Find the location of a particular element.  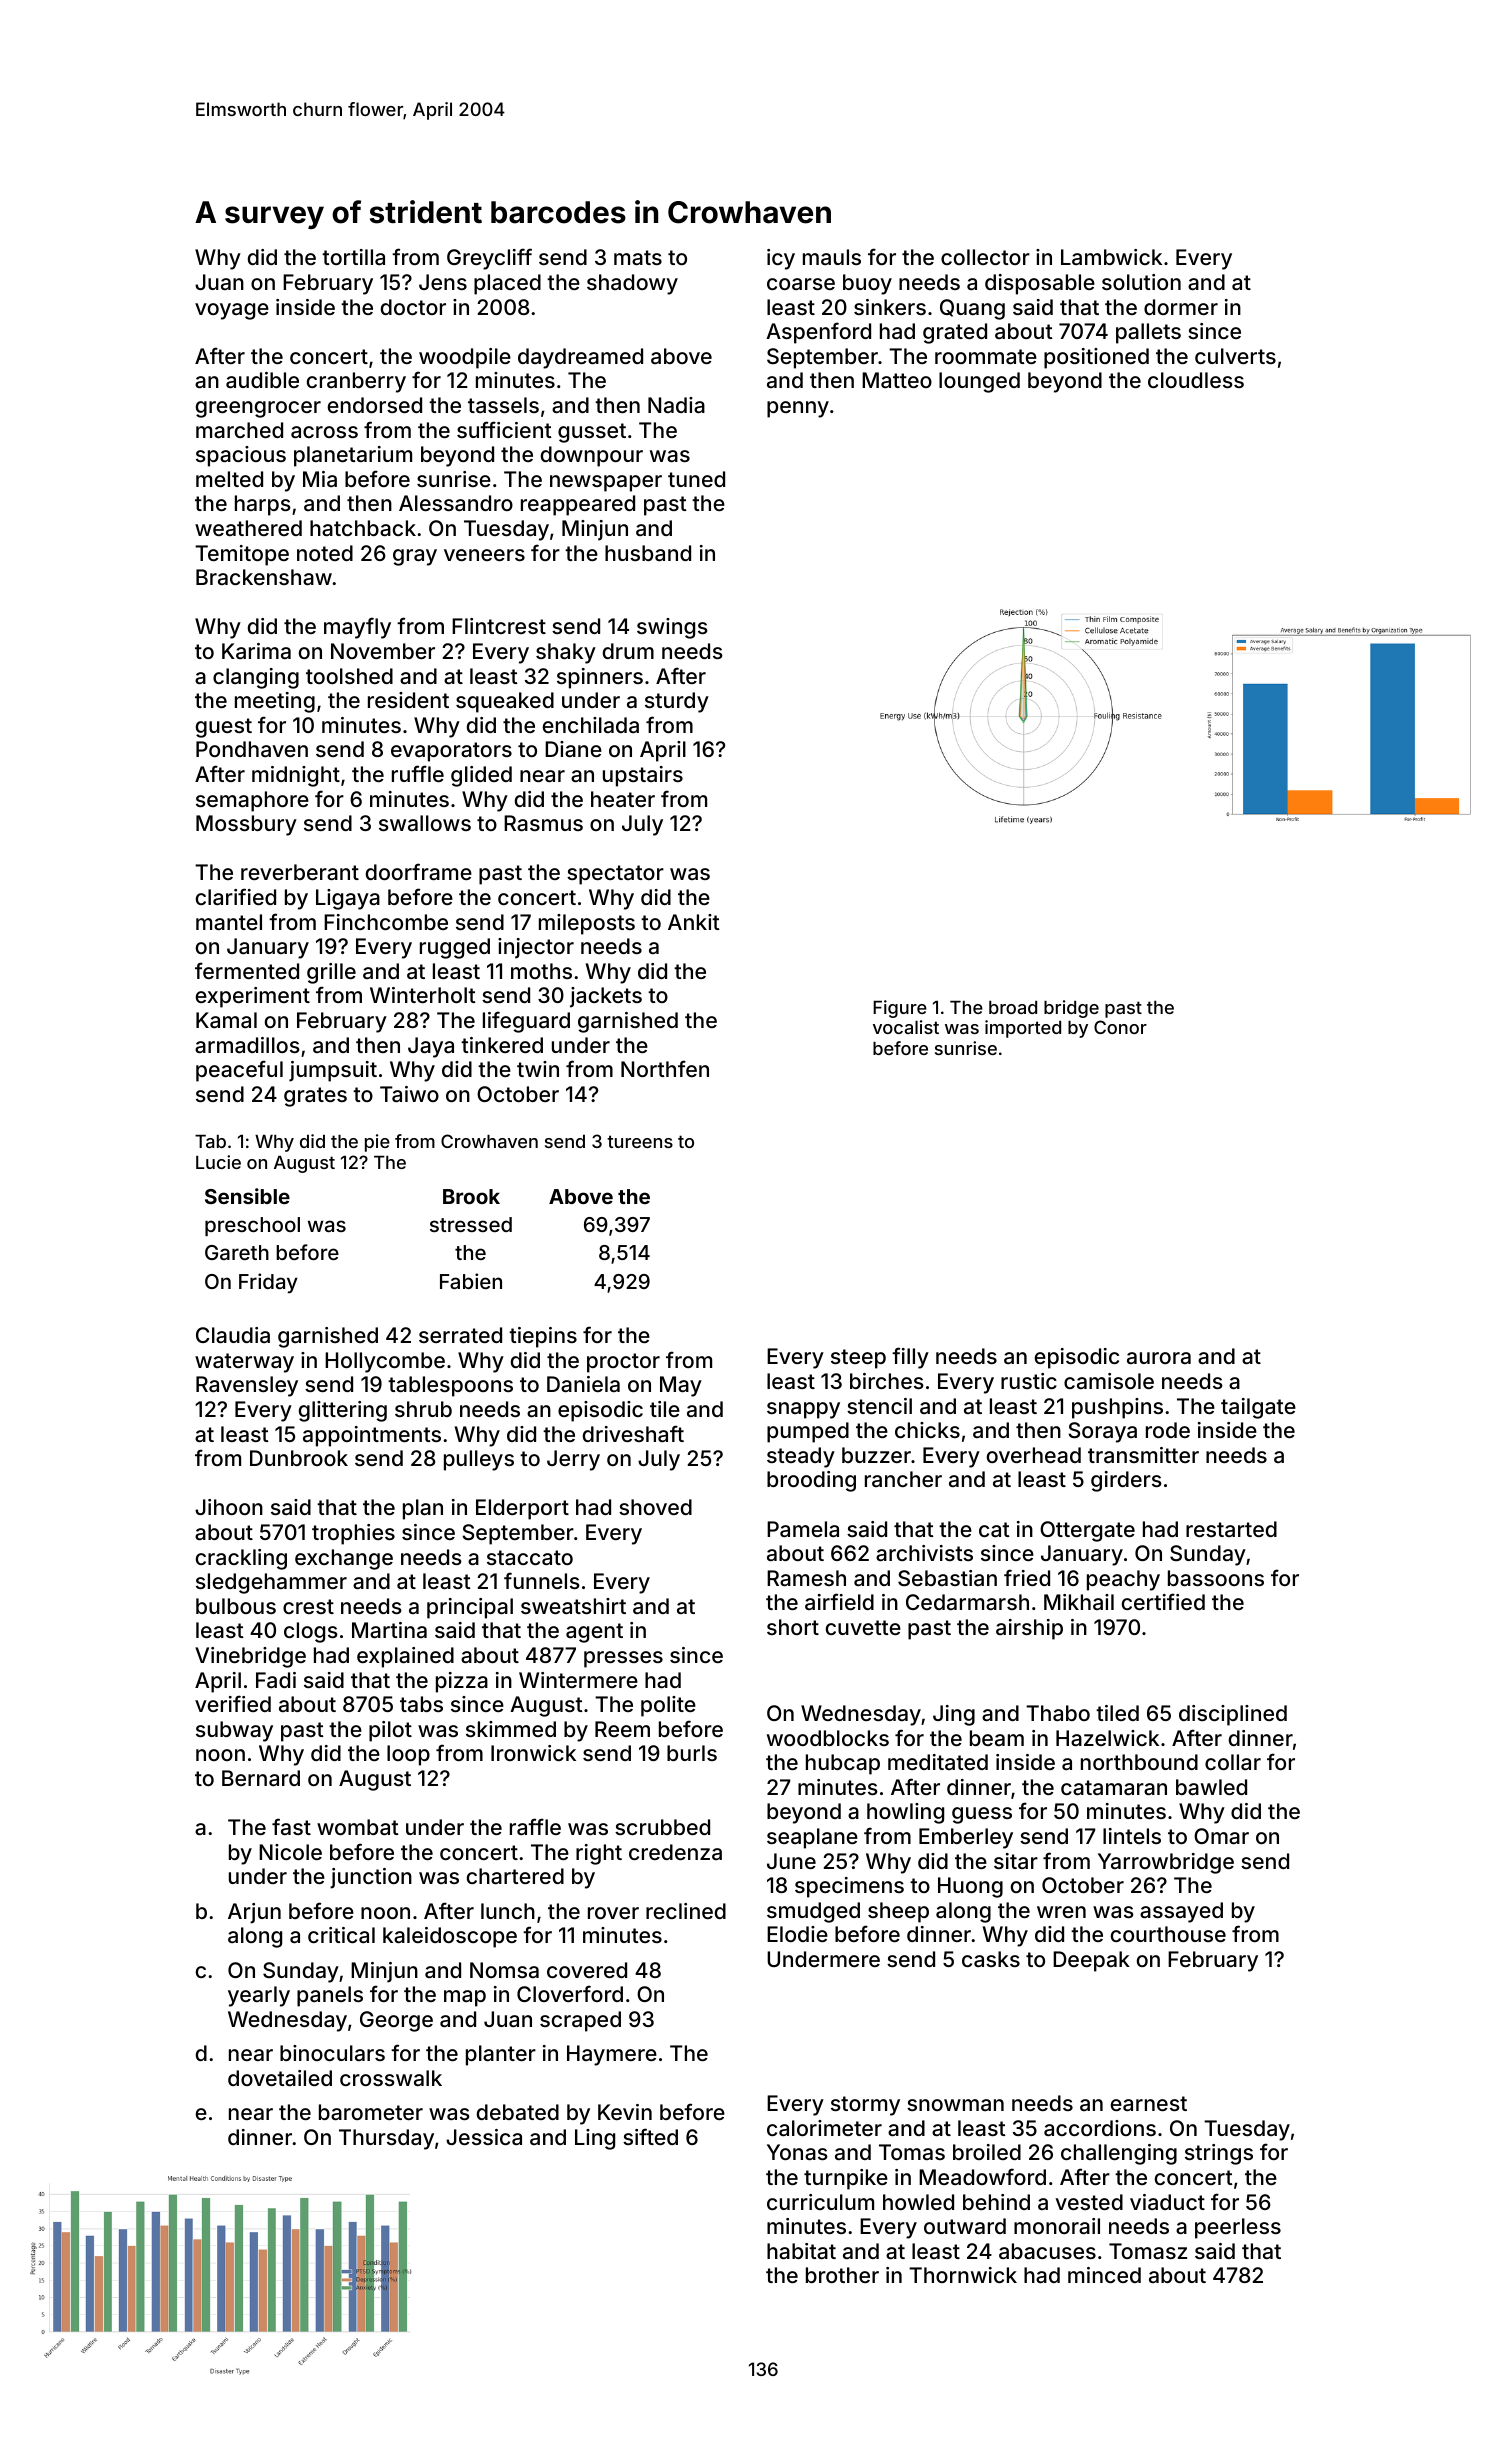

Jessica is located at coordinates (484, 2137).
